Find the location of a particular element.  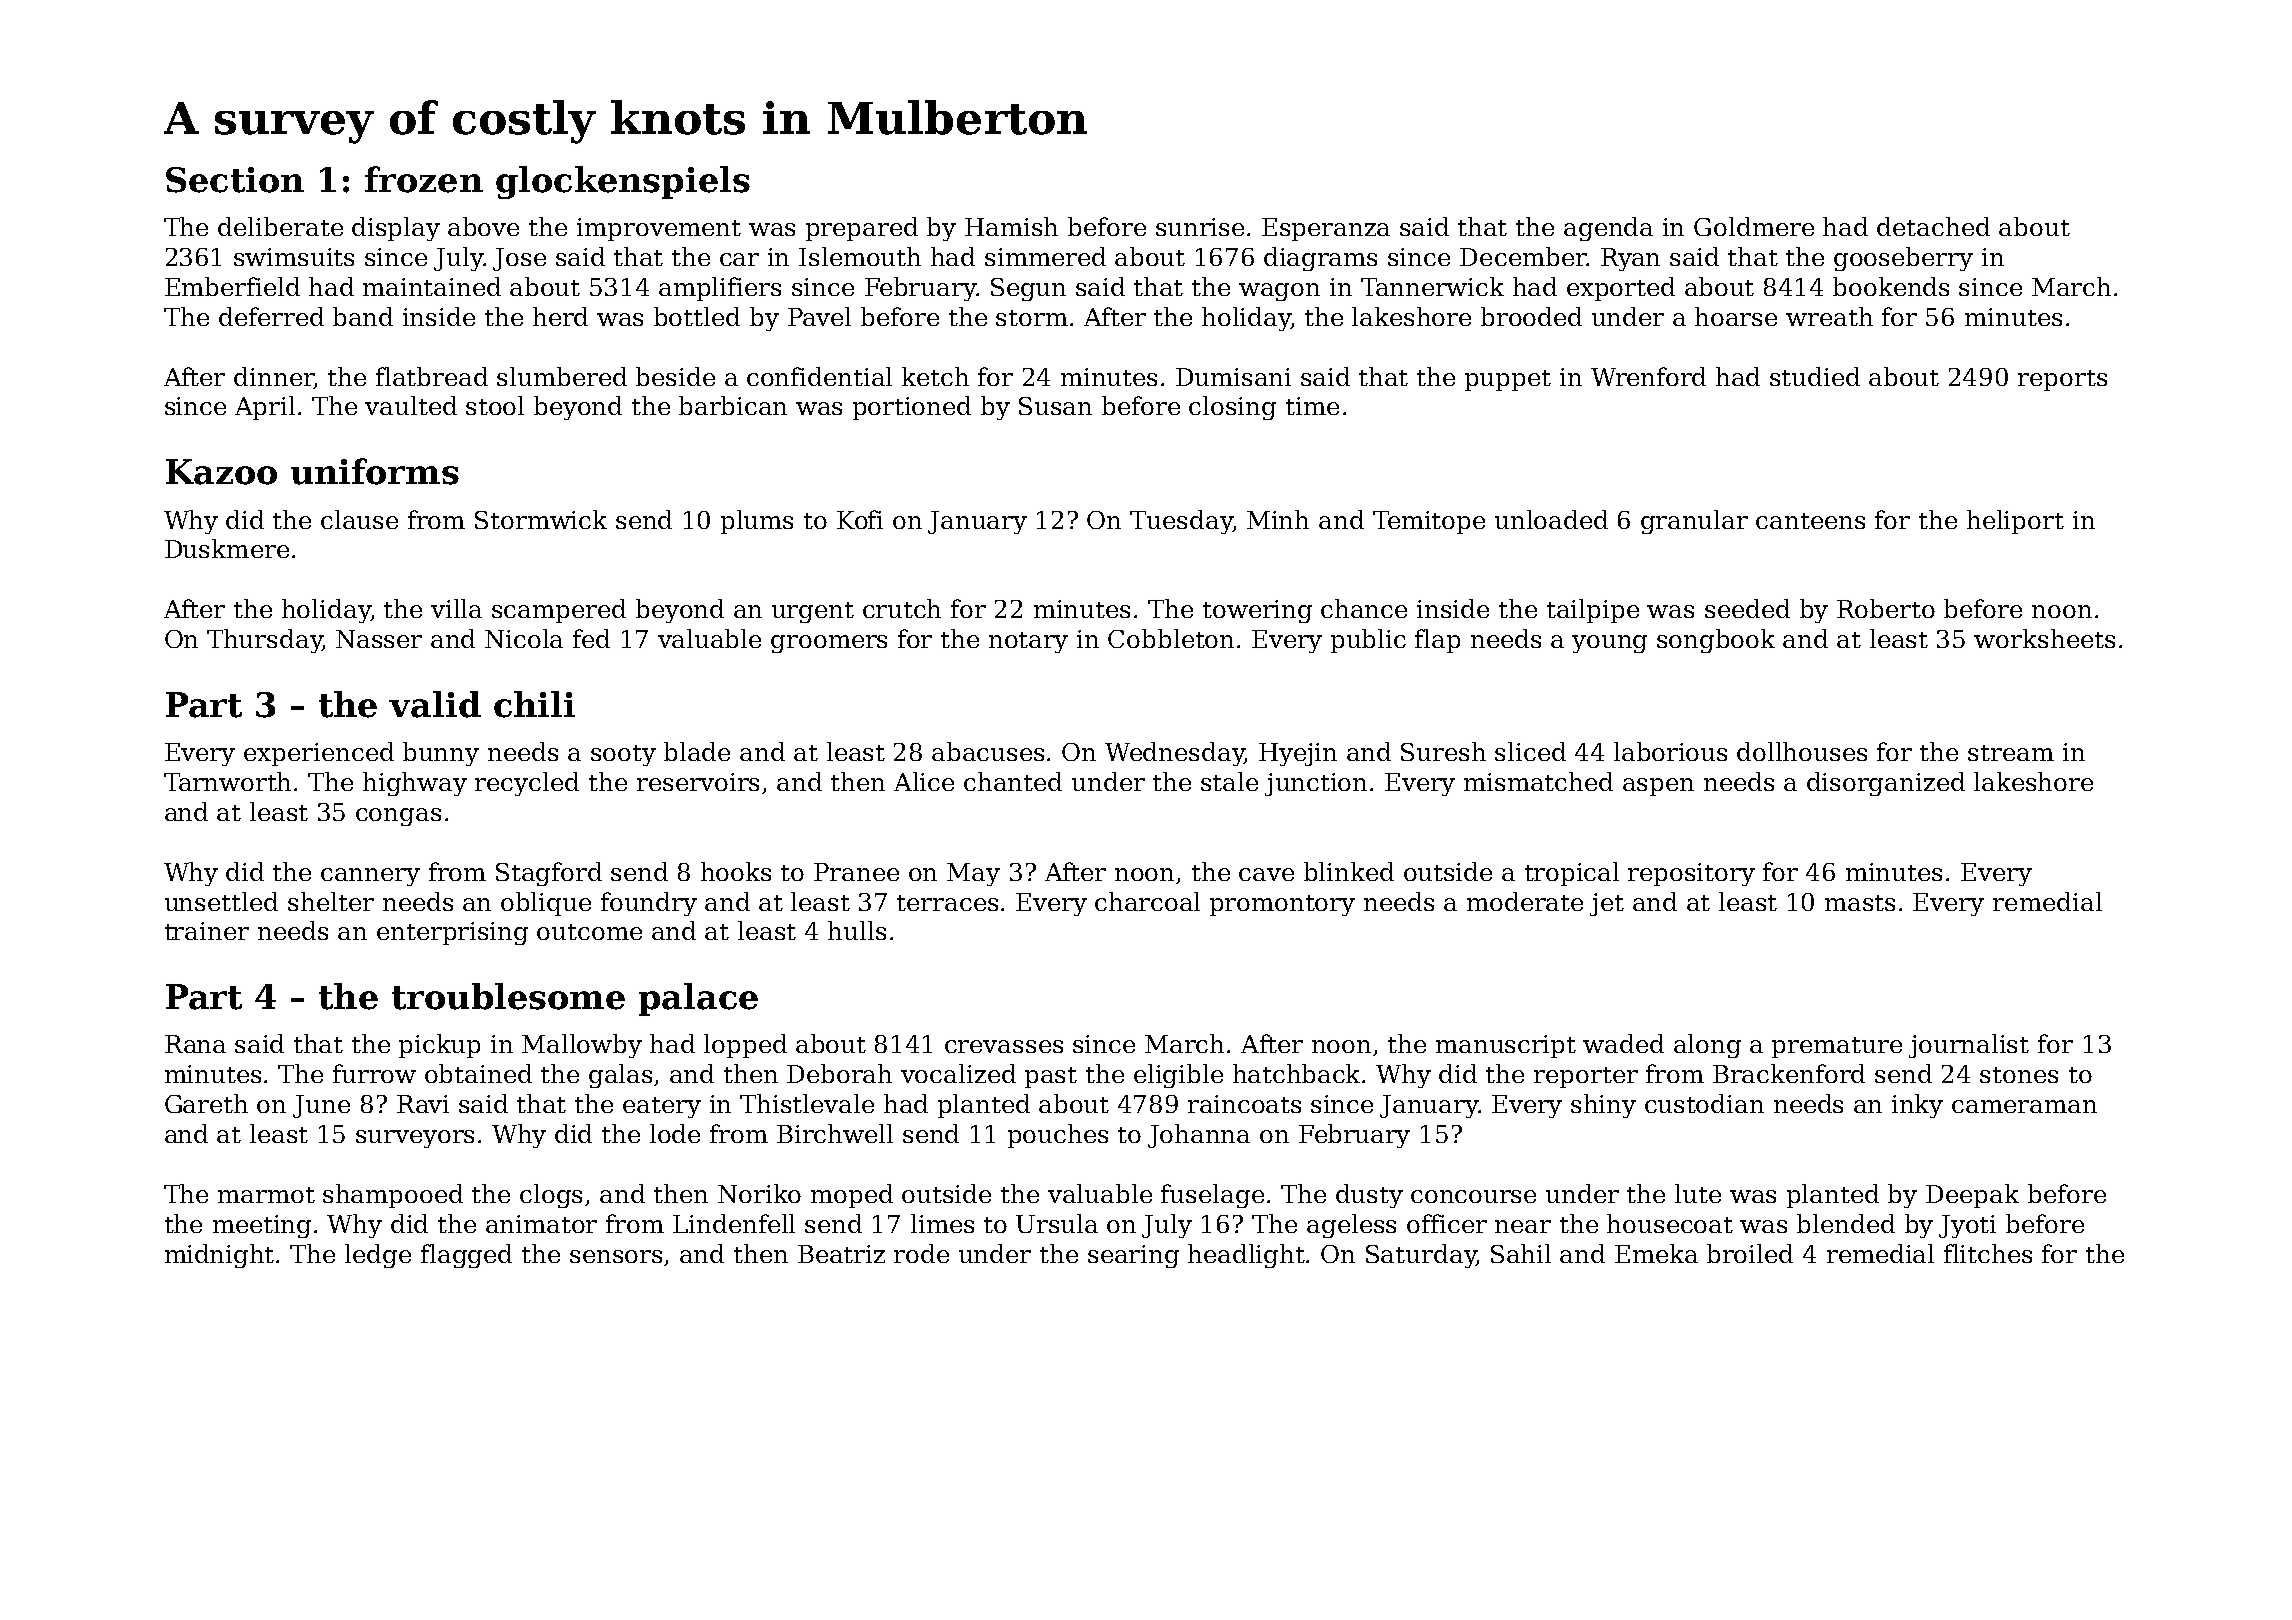

Section is located at coordinates (235, 180).
